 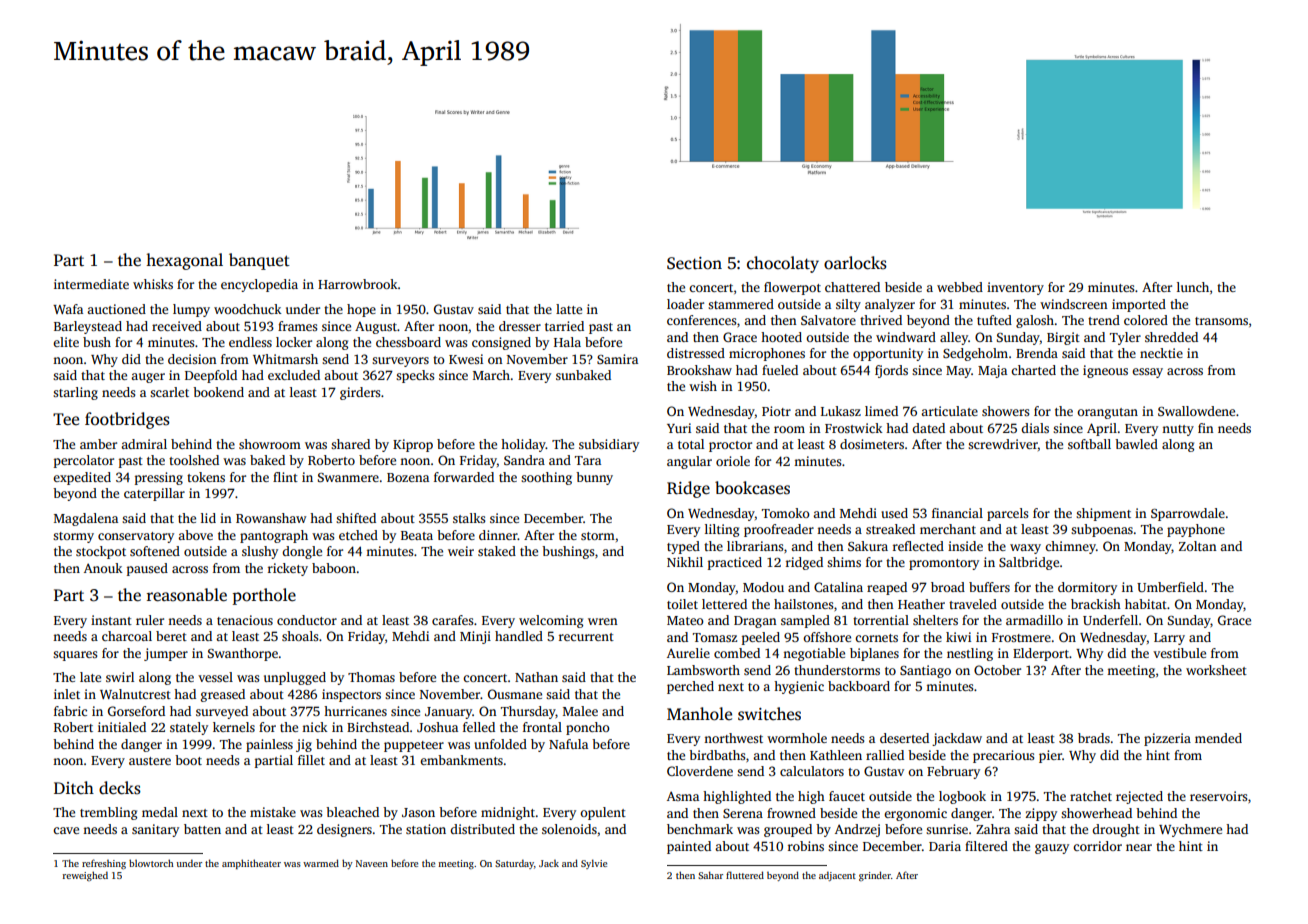 What do you see at coordinates (763, 587) in the image?
I see `Modou` at bounding box center [763, 587].
